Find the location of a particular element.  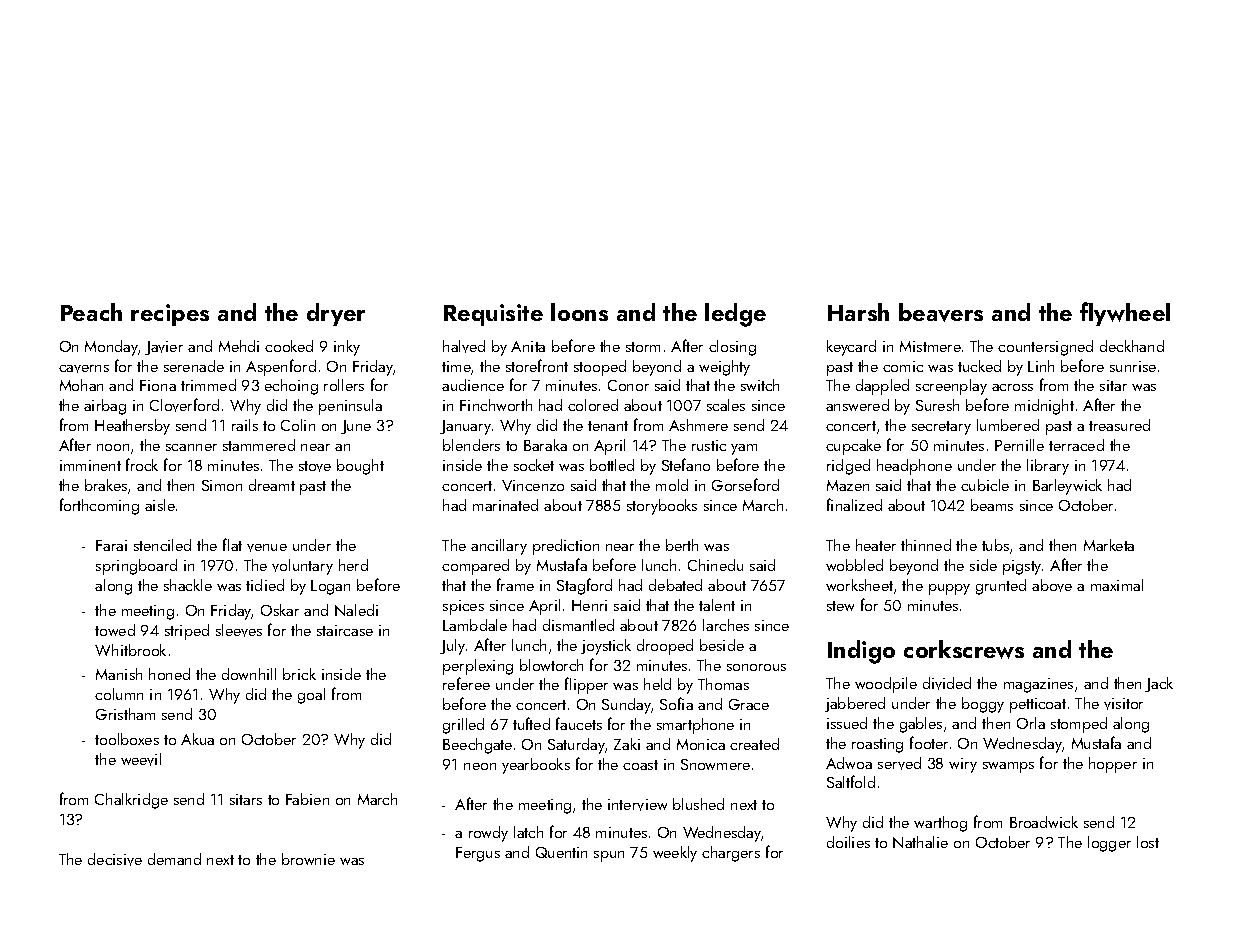

logger is located at coordinates (1109, 844).
